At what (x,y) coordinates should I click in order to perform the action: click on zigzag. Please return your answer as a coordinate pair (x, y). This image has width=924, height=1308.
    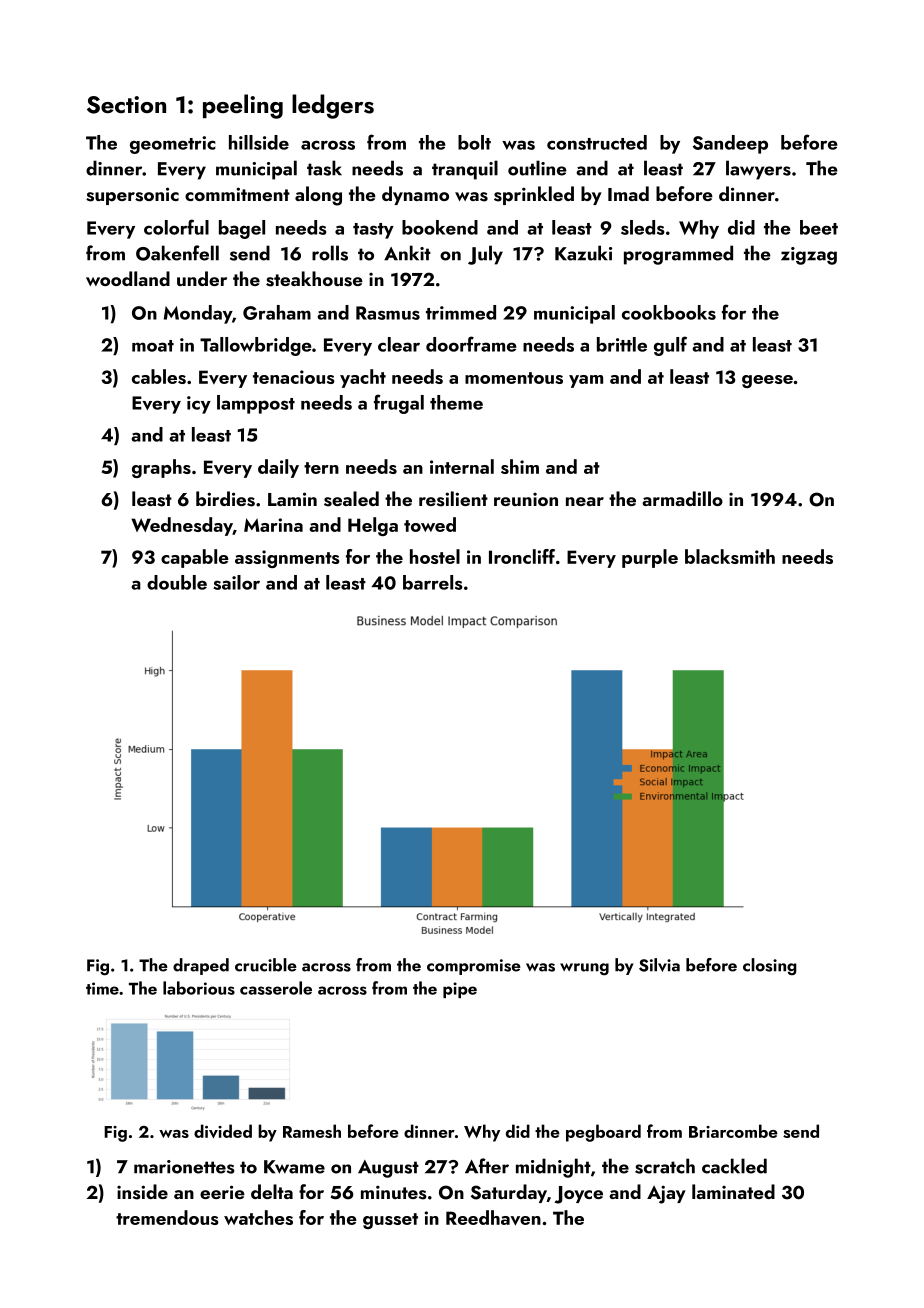
    Looking at the image, I should click on (809, 256).
